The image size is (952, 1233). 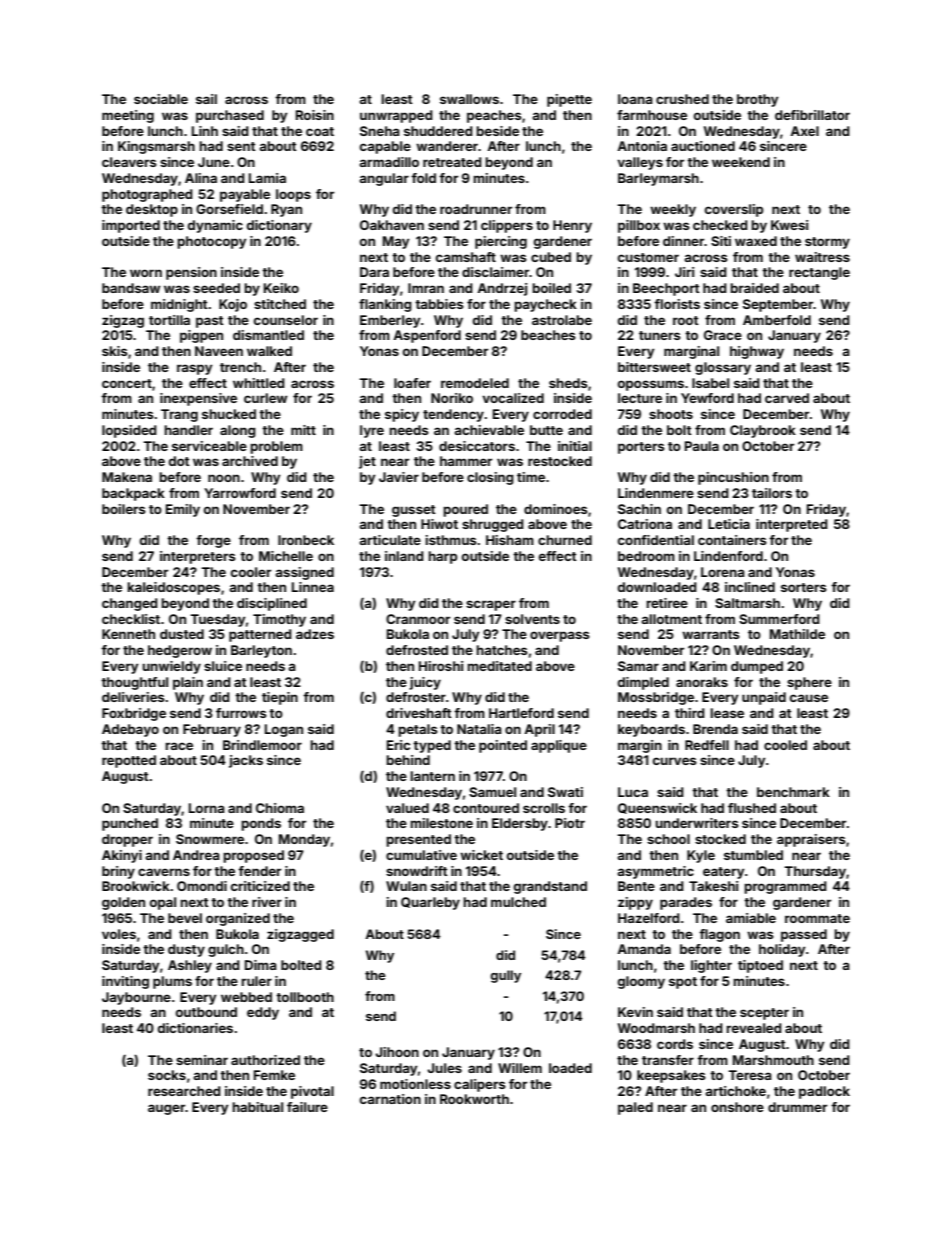 What do you see at coordinates (747, 603) in the screenshot?
I see `Saltmarsh` at bounding box center [747, 603].
